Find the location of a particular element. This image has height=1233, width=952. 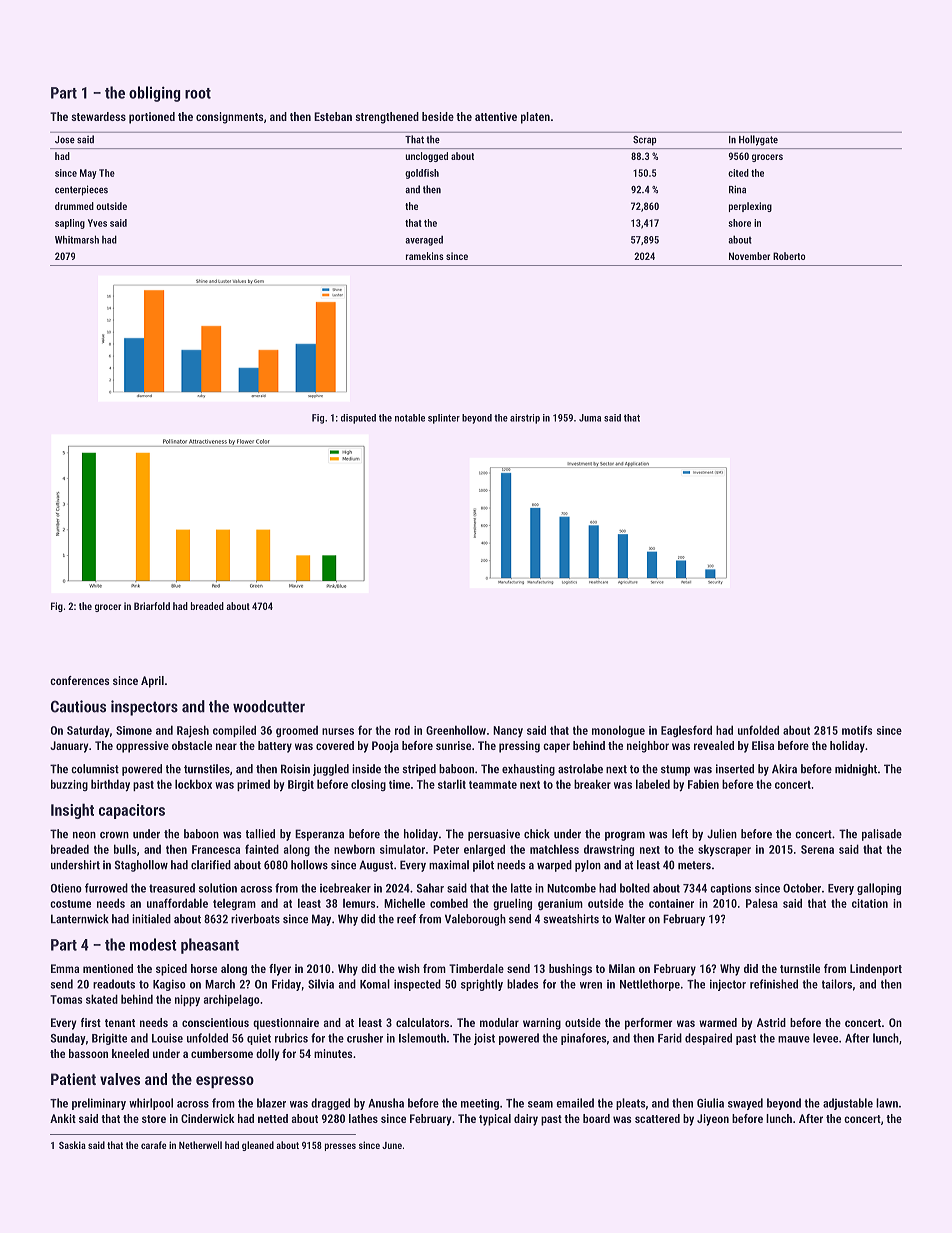

meters is located at coordinates (694, 865).
